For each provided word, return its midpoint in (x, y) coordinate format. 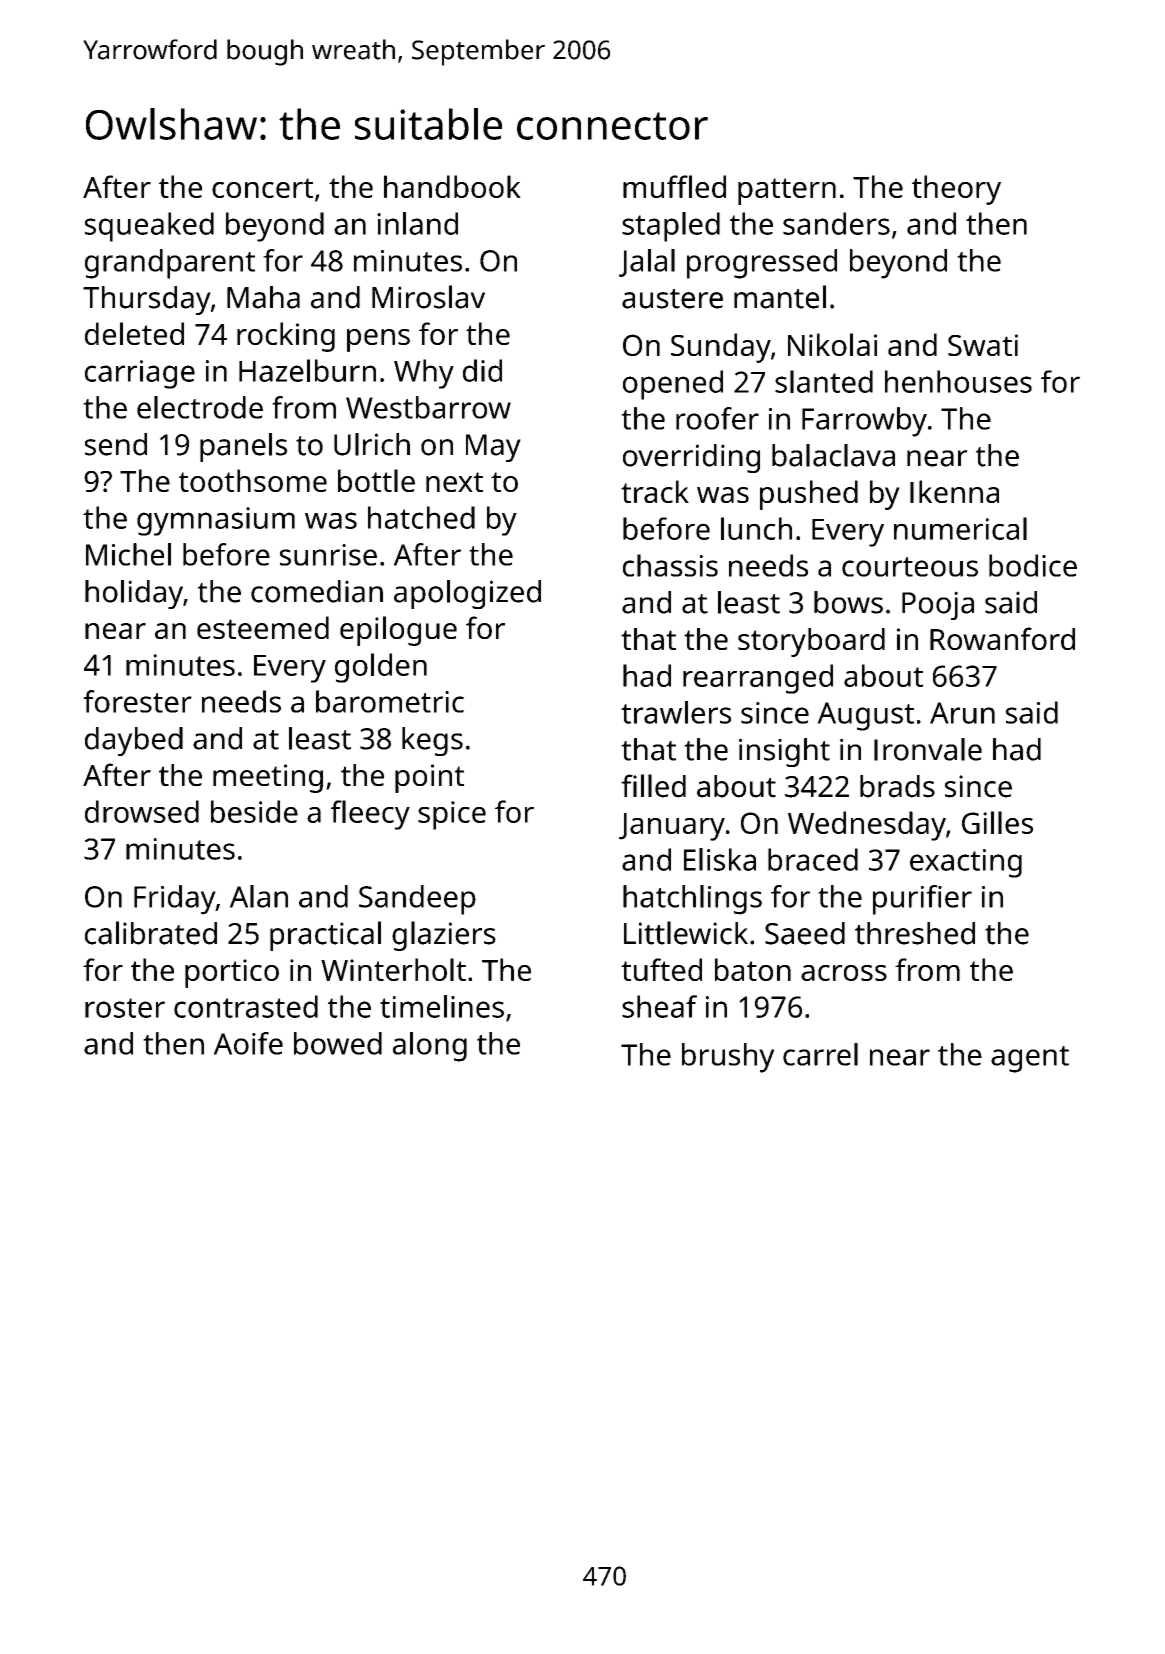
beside (254, 811)
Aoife (248, 1043)
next (454, 482)
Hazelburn (307, 370)
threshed (915, 933)
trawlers (676, 712)
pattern (787, 191)
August (865, 716)
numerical (960, 528)
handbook (452, 186)
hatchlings (692, 900)
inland (417, 223)
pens (378, 340)
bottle (376, 480)
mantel (780, 297)
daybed (134, 741)
